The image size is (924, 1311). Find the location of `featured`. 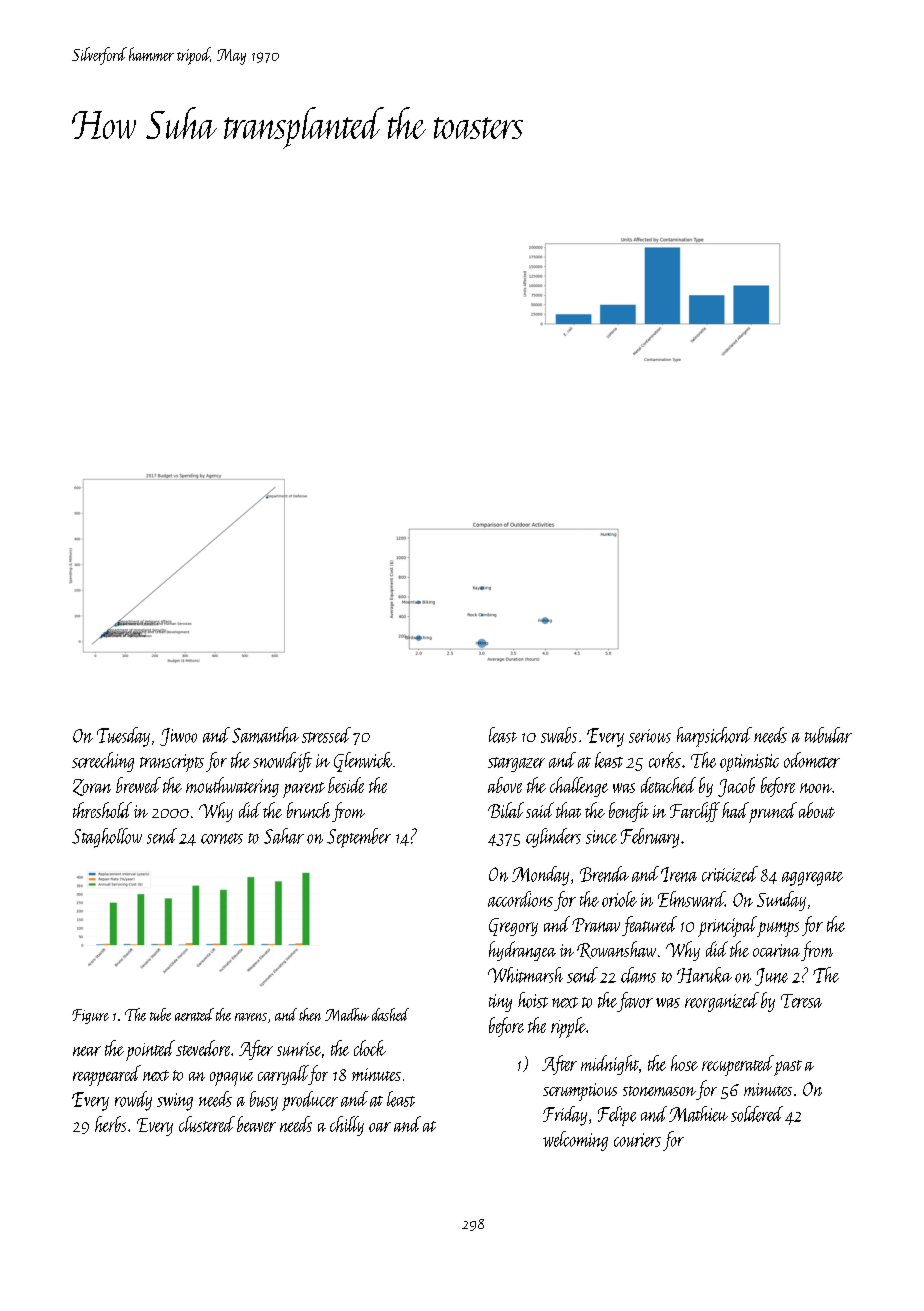

featured is located at coordinates (649, 926).
